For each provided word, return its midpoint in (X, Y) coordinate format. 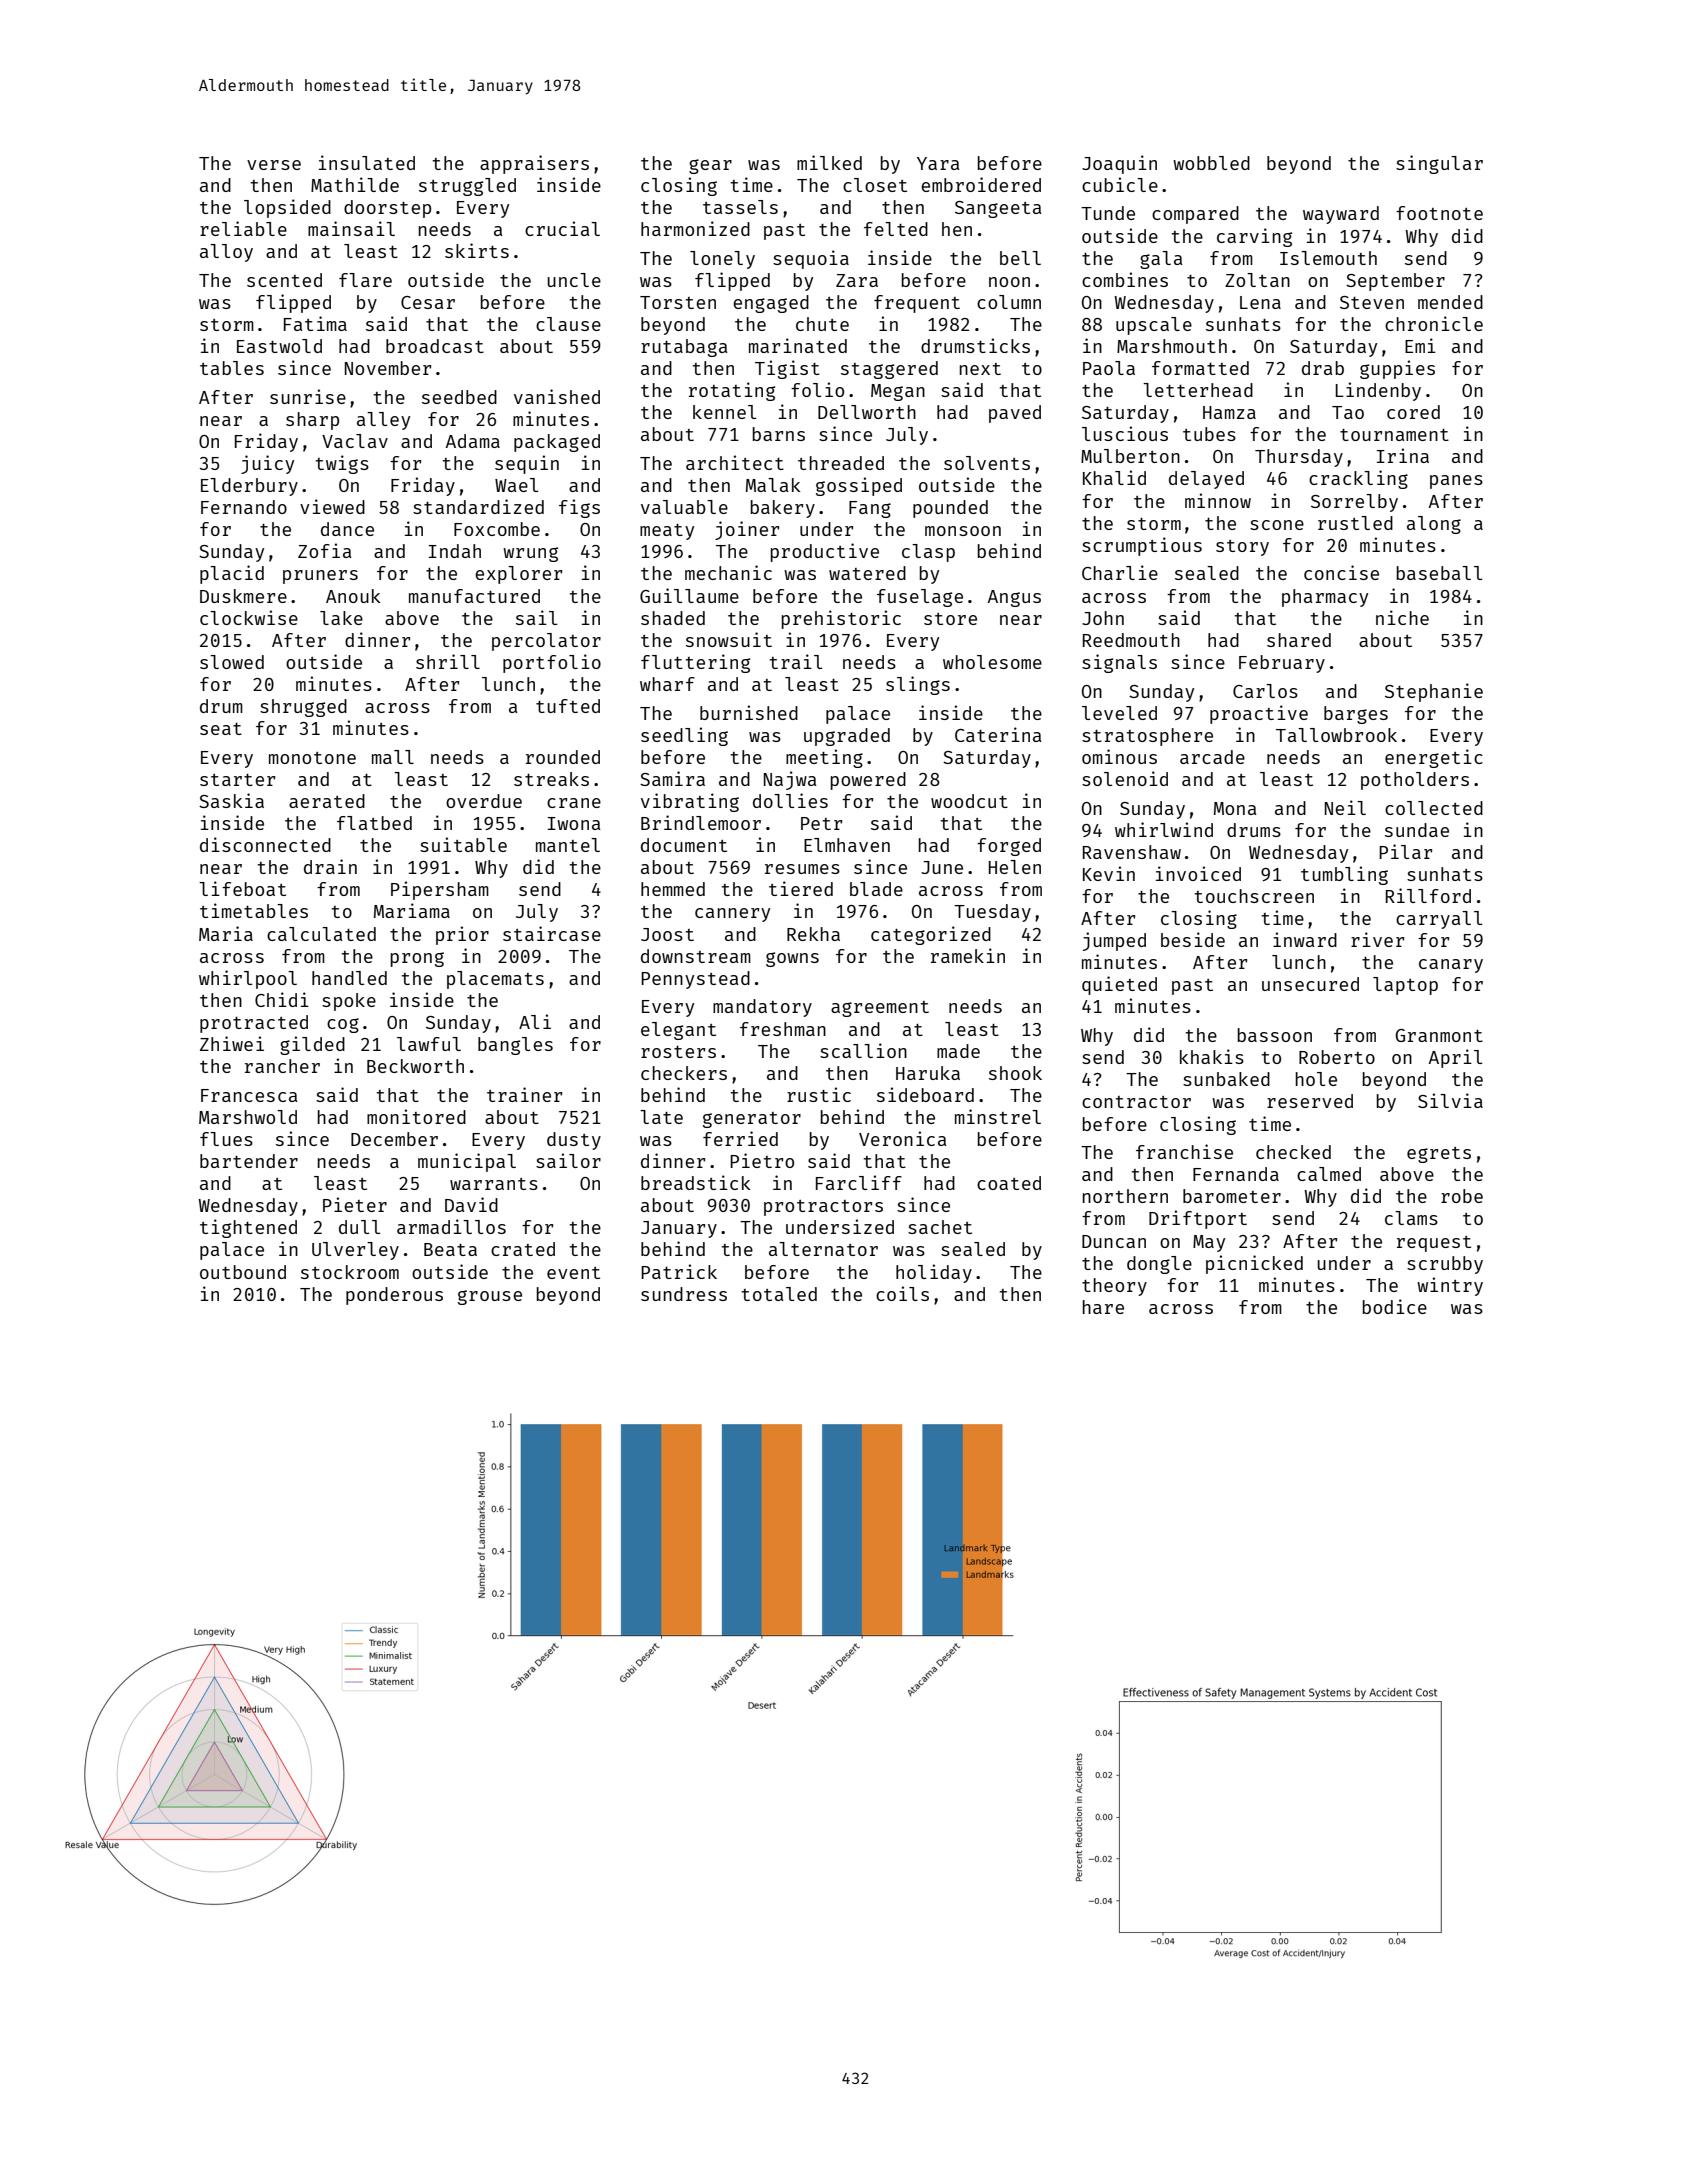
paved (1015, 414)
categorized (931, 935)
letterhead (1198, 390)
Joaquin (1119, 164)
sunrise (308, 396)
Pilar (1405, 851)
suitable (463, 844)
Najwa (790, 780)
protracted (254, 1024)
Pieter (355, 1204)
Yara (938, 163)
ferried (740, 1138)
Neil (1345, 807)
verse (274, 165)
